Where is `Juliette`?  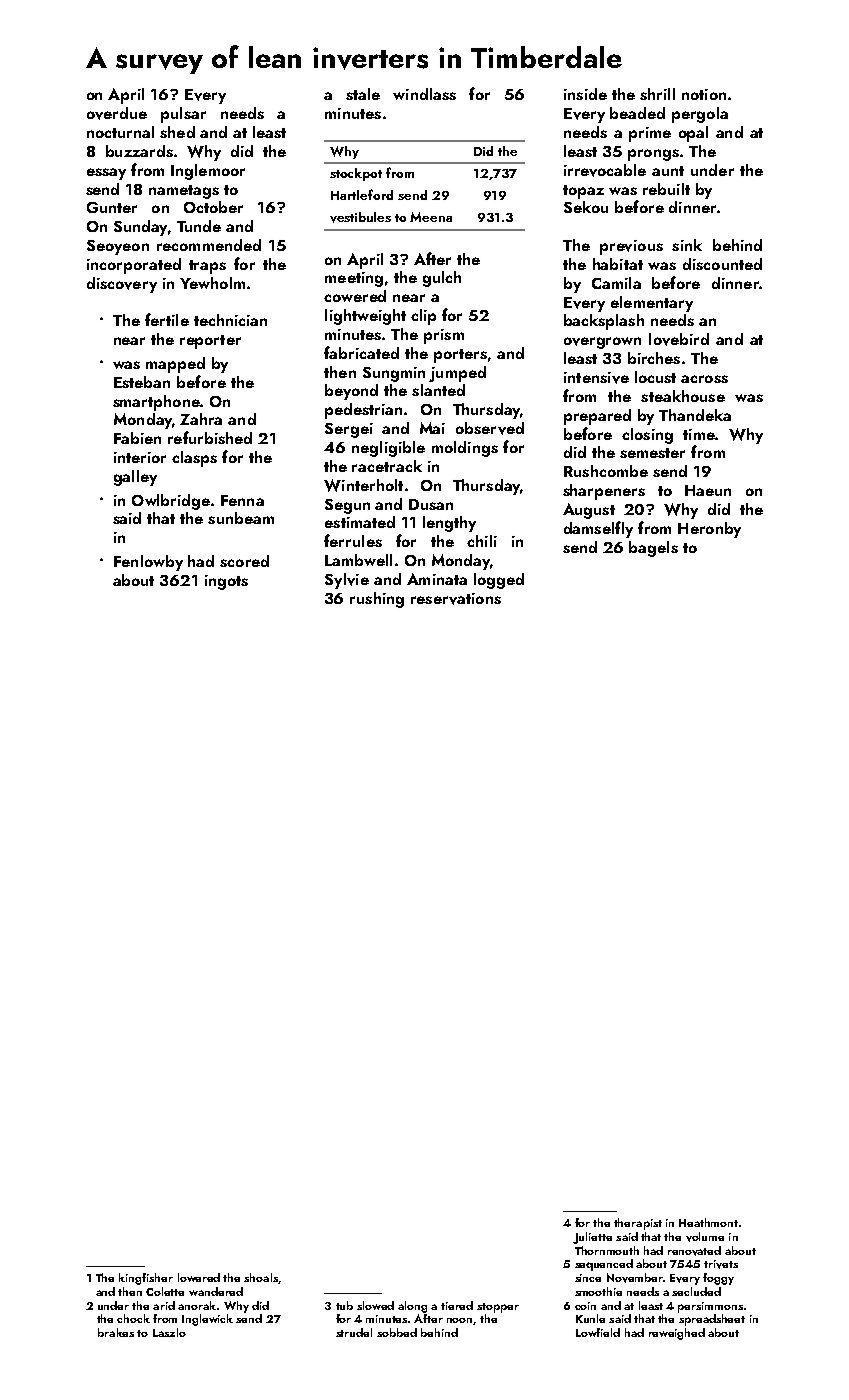 Juliette is located at coordinates (592, 1238).
